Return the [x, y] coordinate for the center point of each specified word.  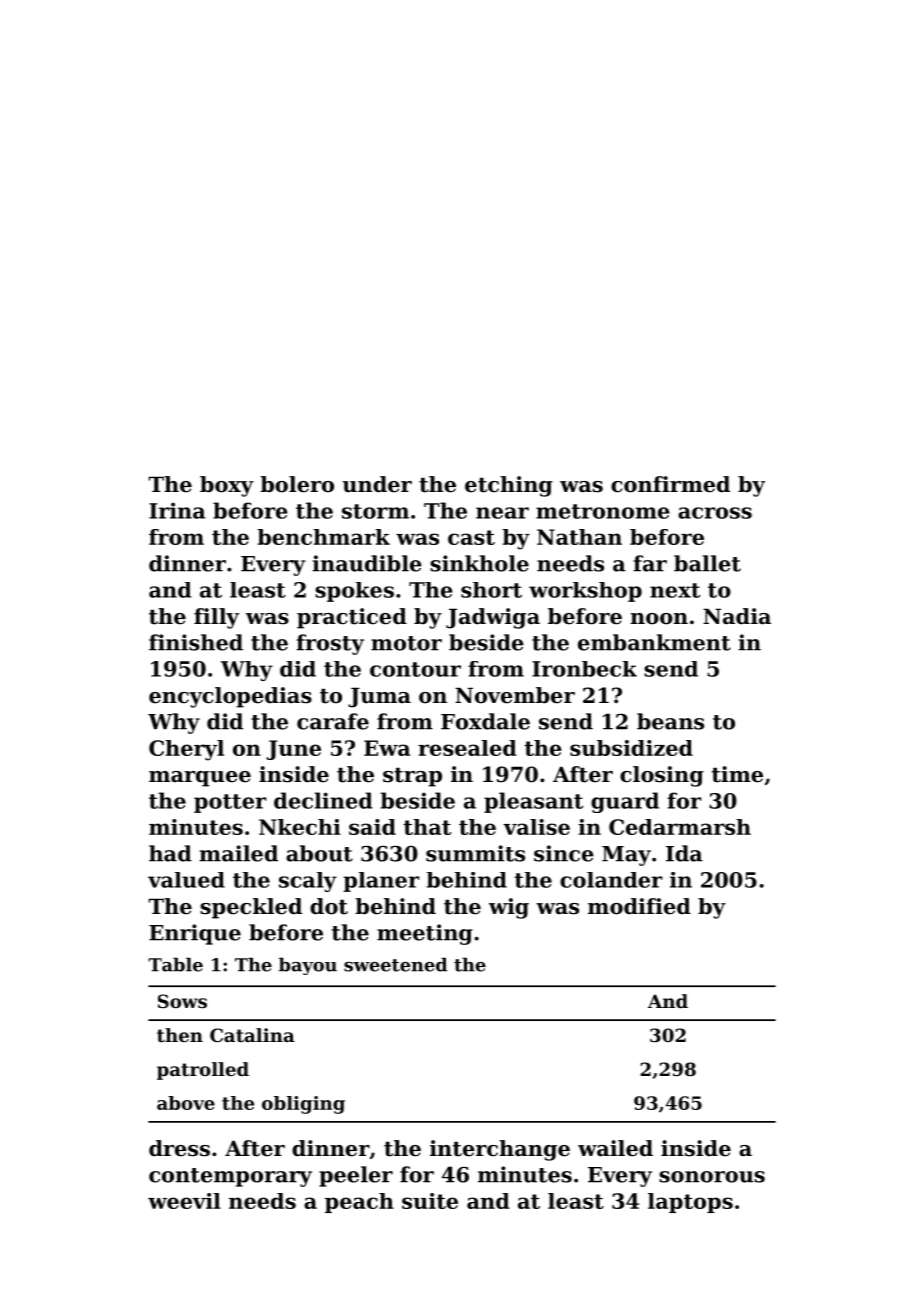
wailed [615, 1148]
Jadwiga [493, 618]
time [737, 774]
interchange [500, 1150]
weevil [184, 1201]
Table [175, 964]
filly [216, 618]
